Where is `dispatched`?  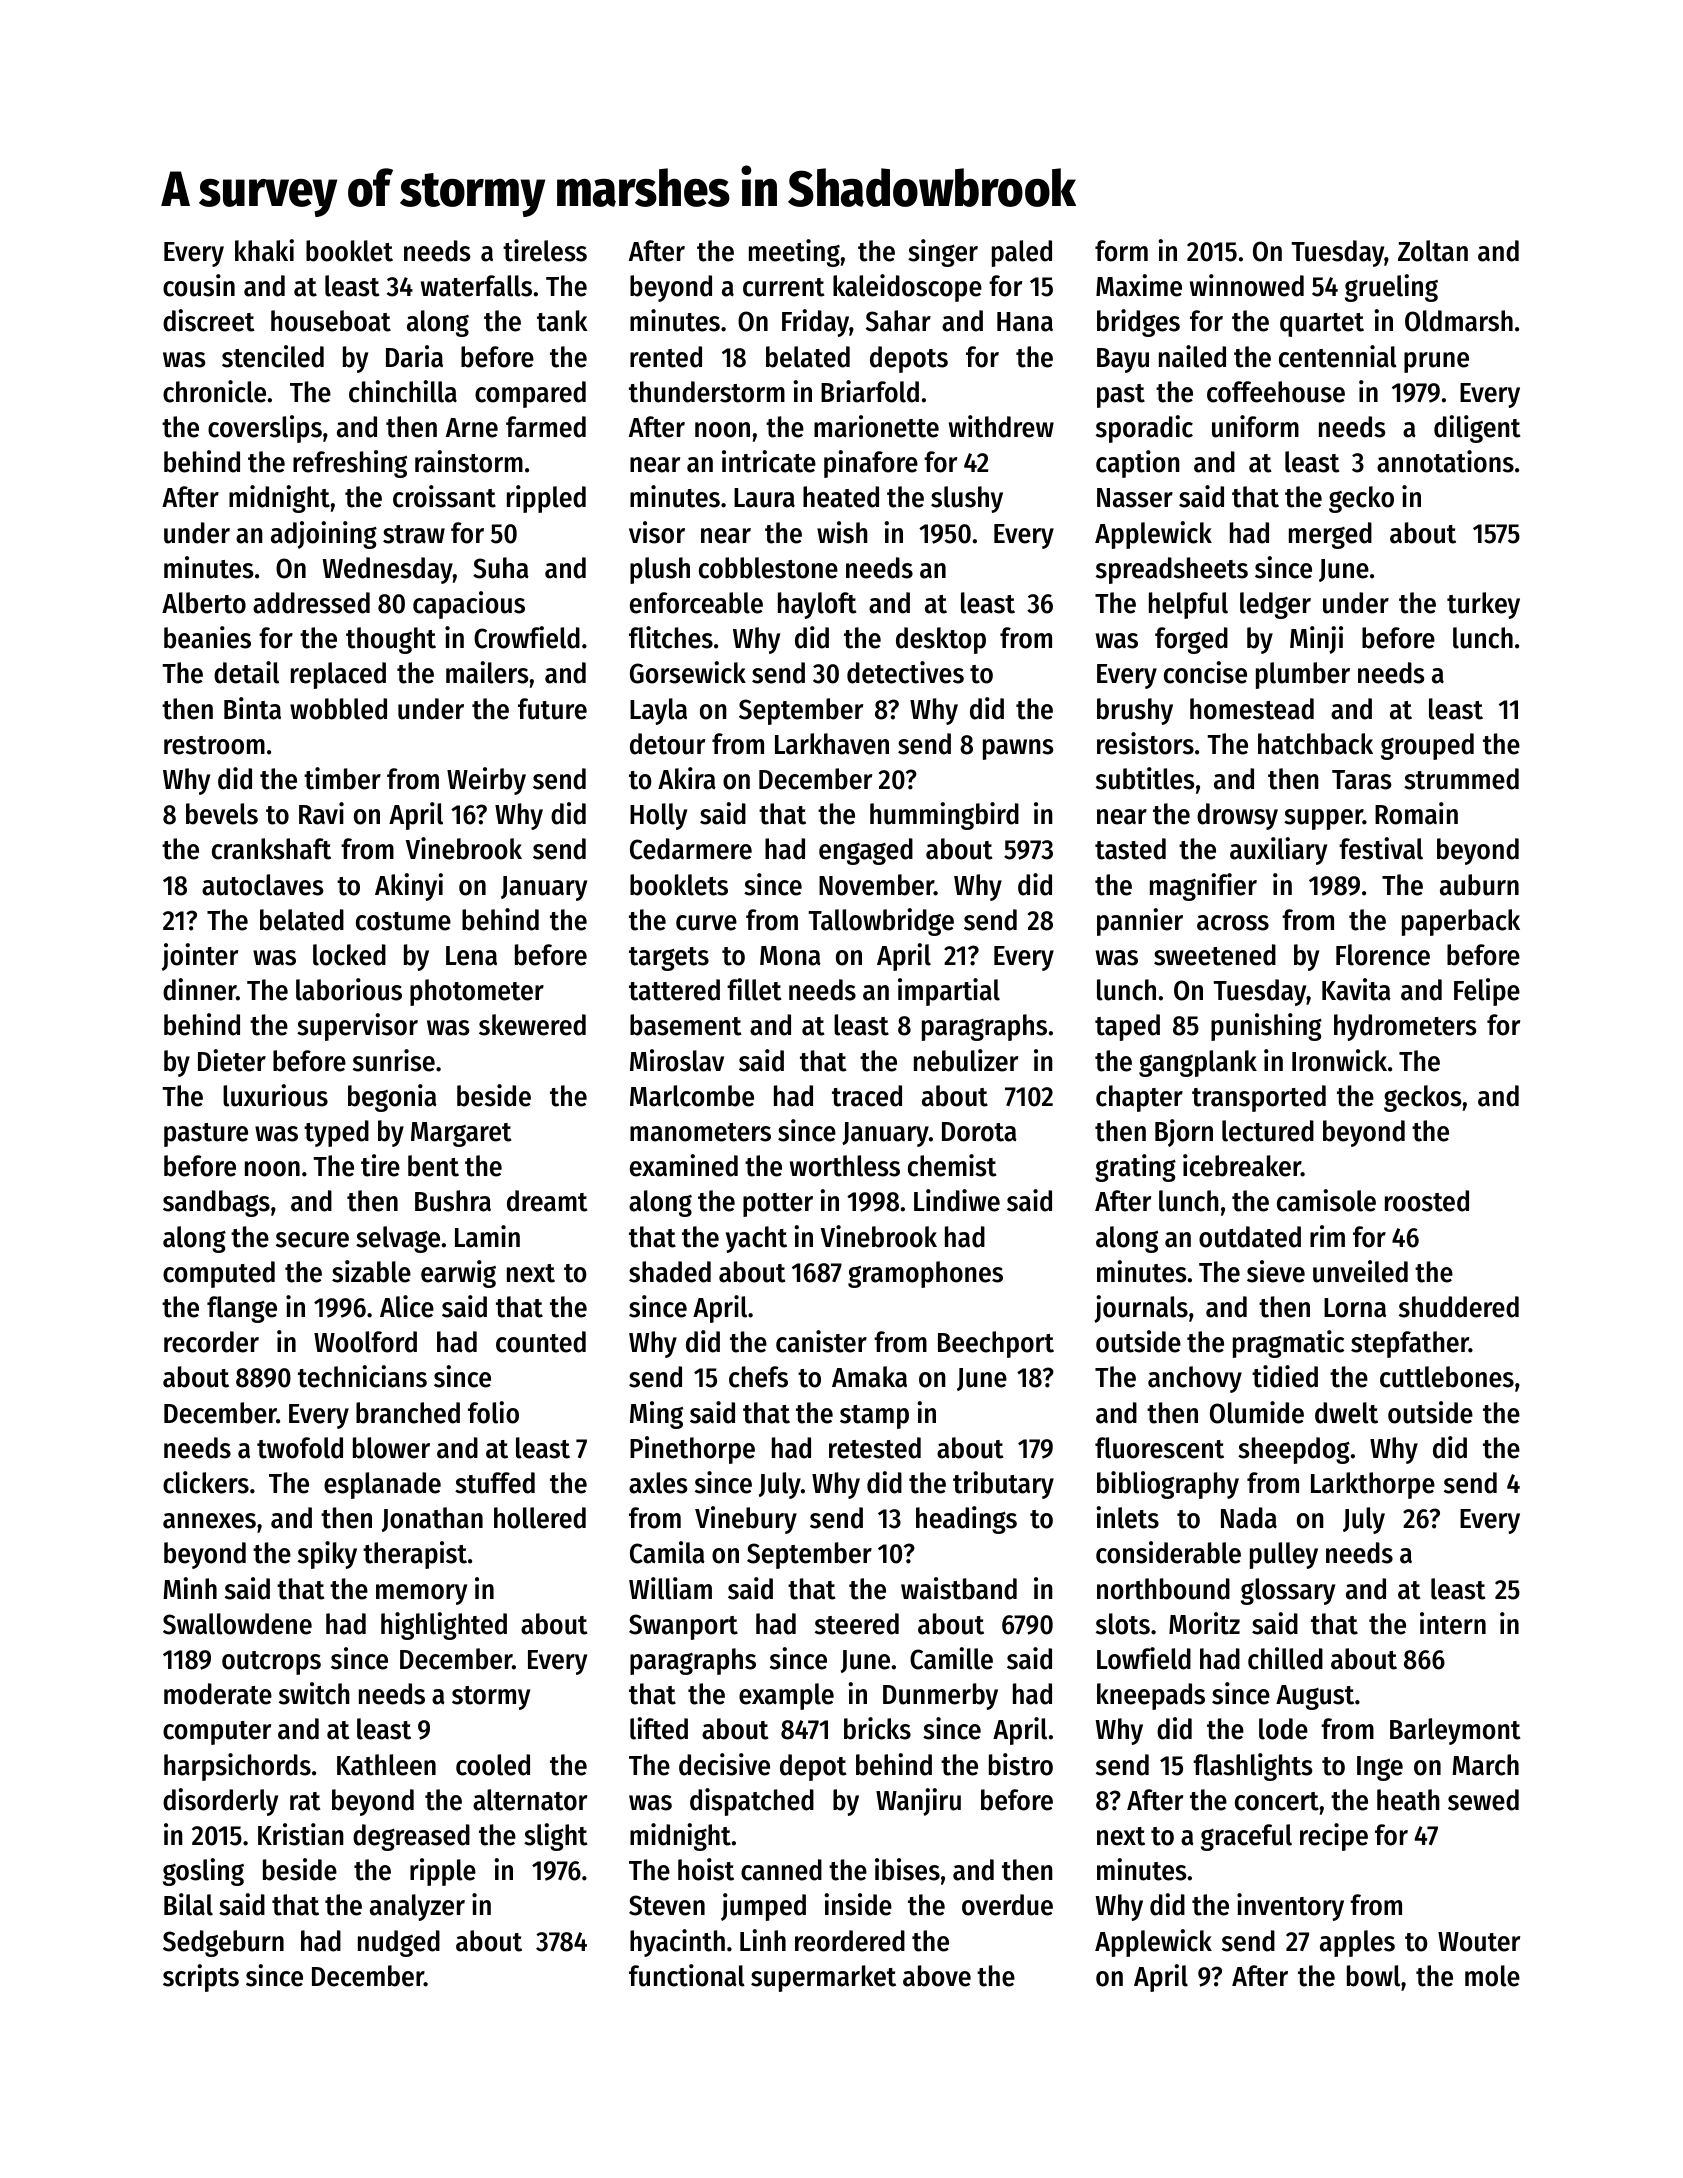 dispatched is located at coordinates (752, 1802).
